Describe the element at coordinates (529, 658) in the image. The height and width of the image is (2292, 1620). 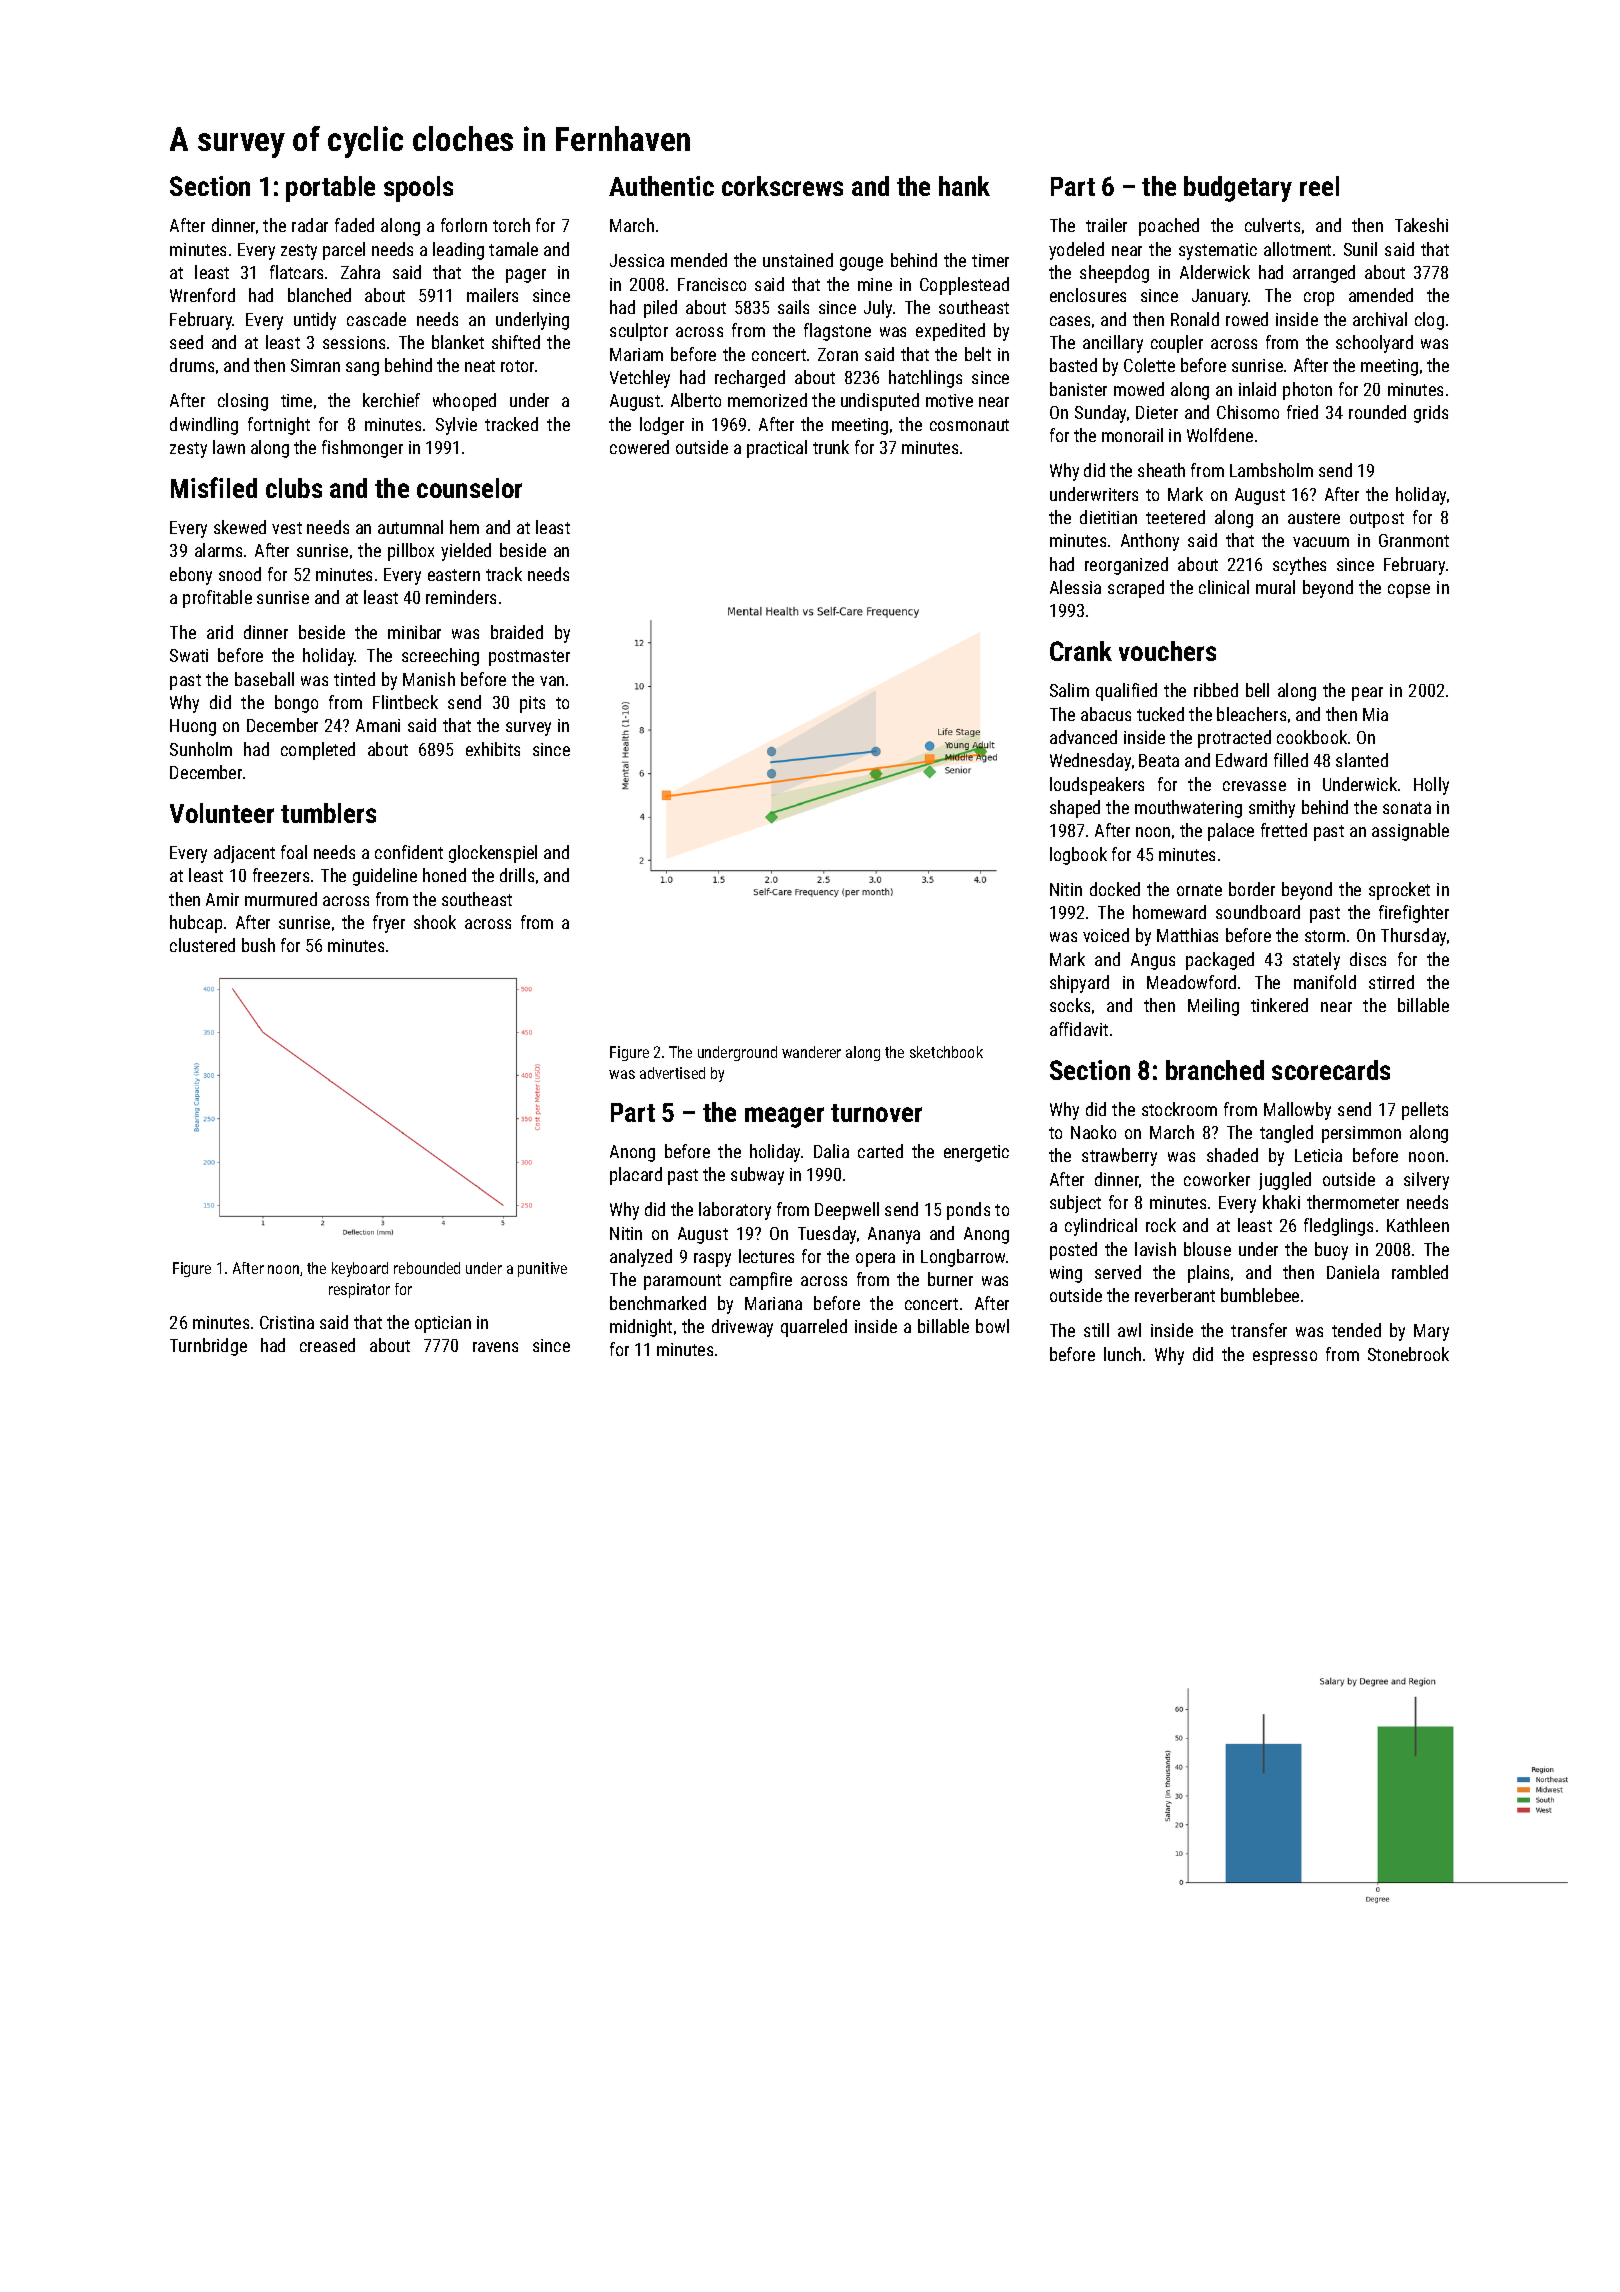
I see `postmaster` at that location.
